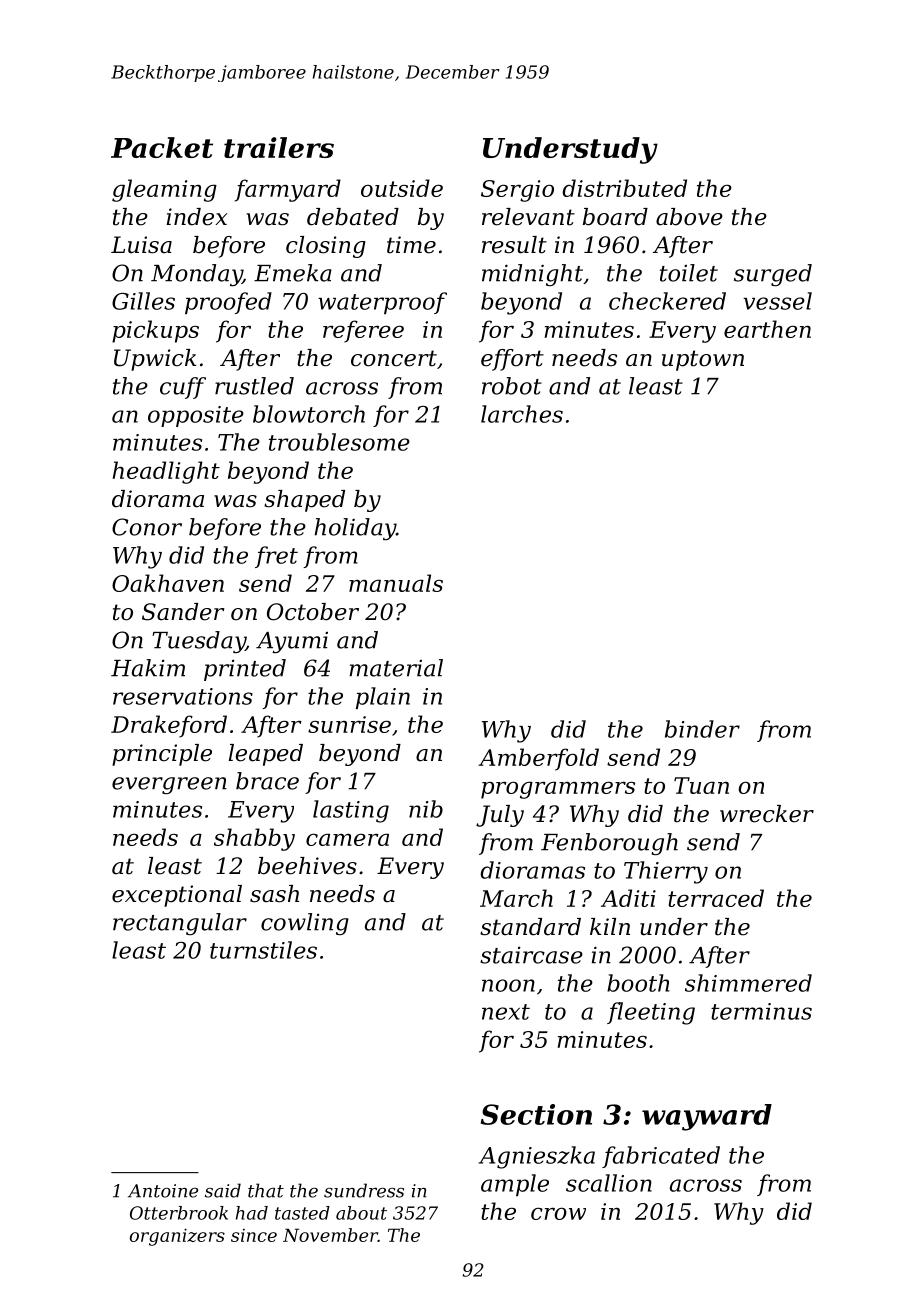  I want to click on Amberfold, so click(538, 759).
